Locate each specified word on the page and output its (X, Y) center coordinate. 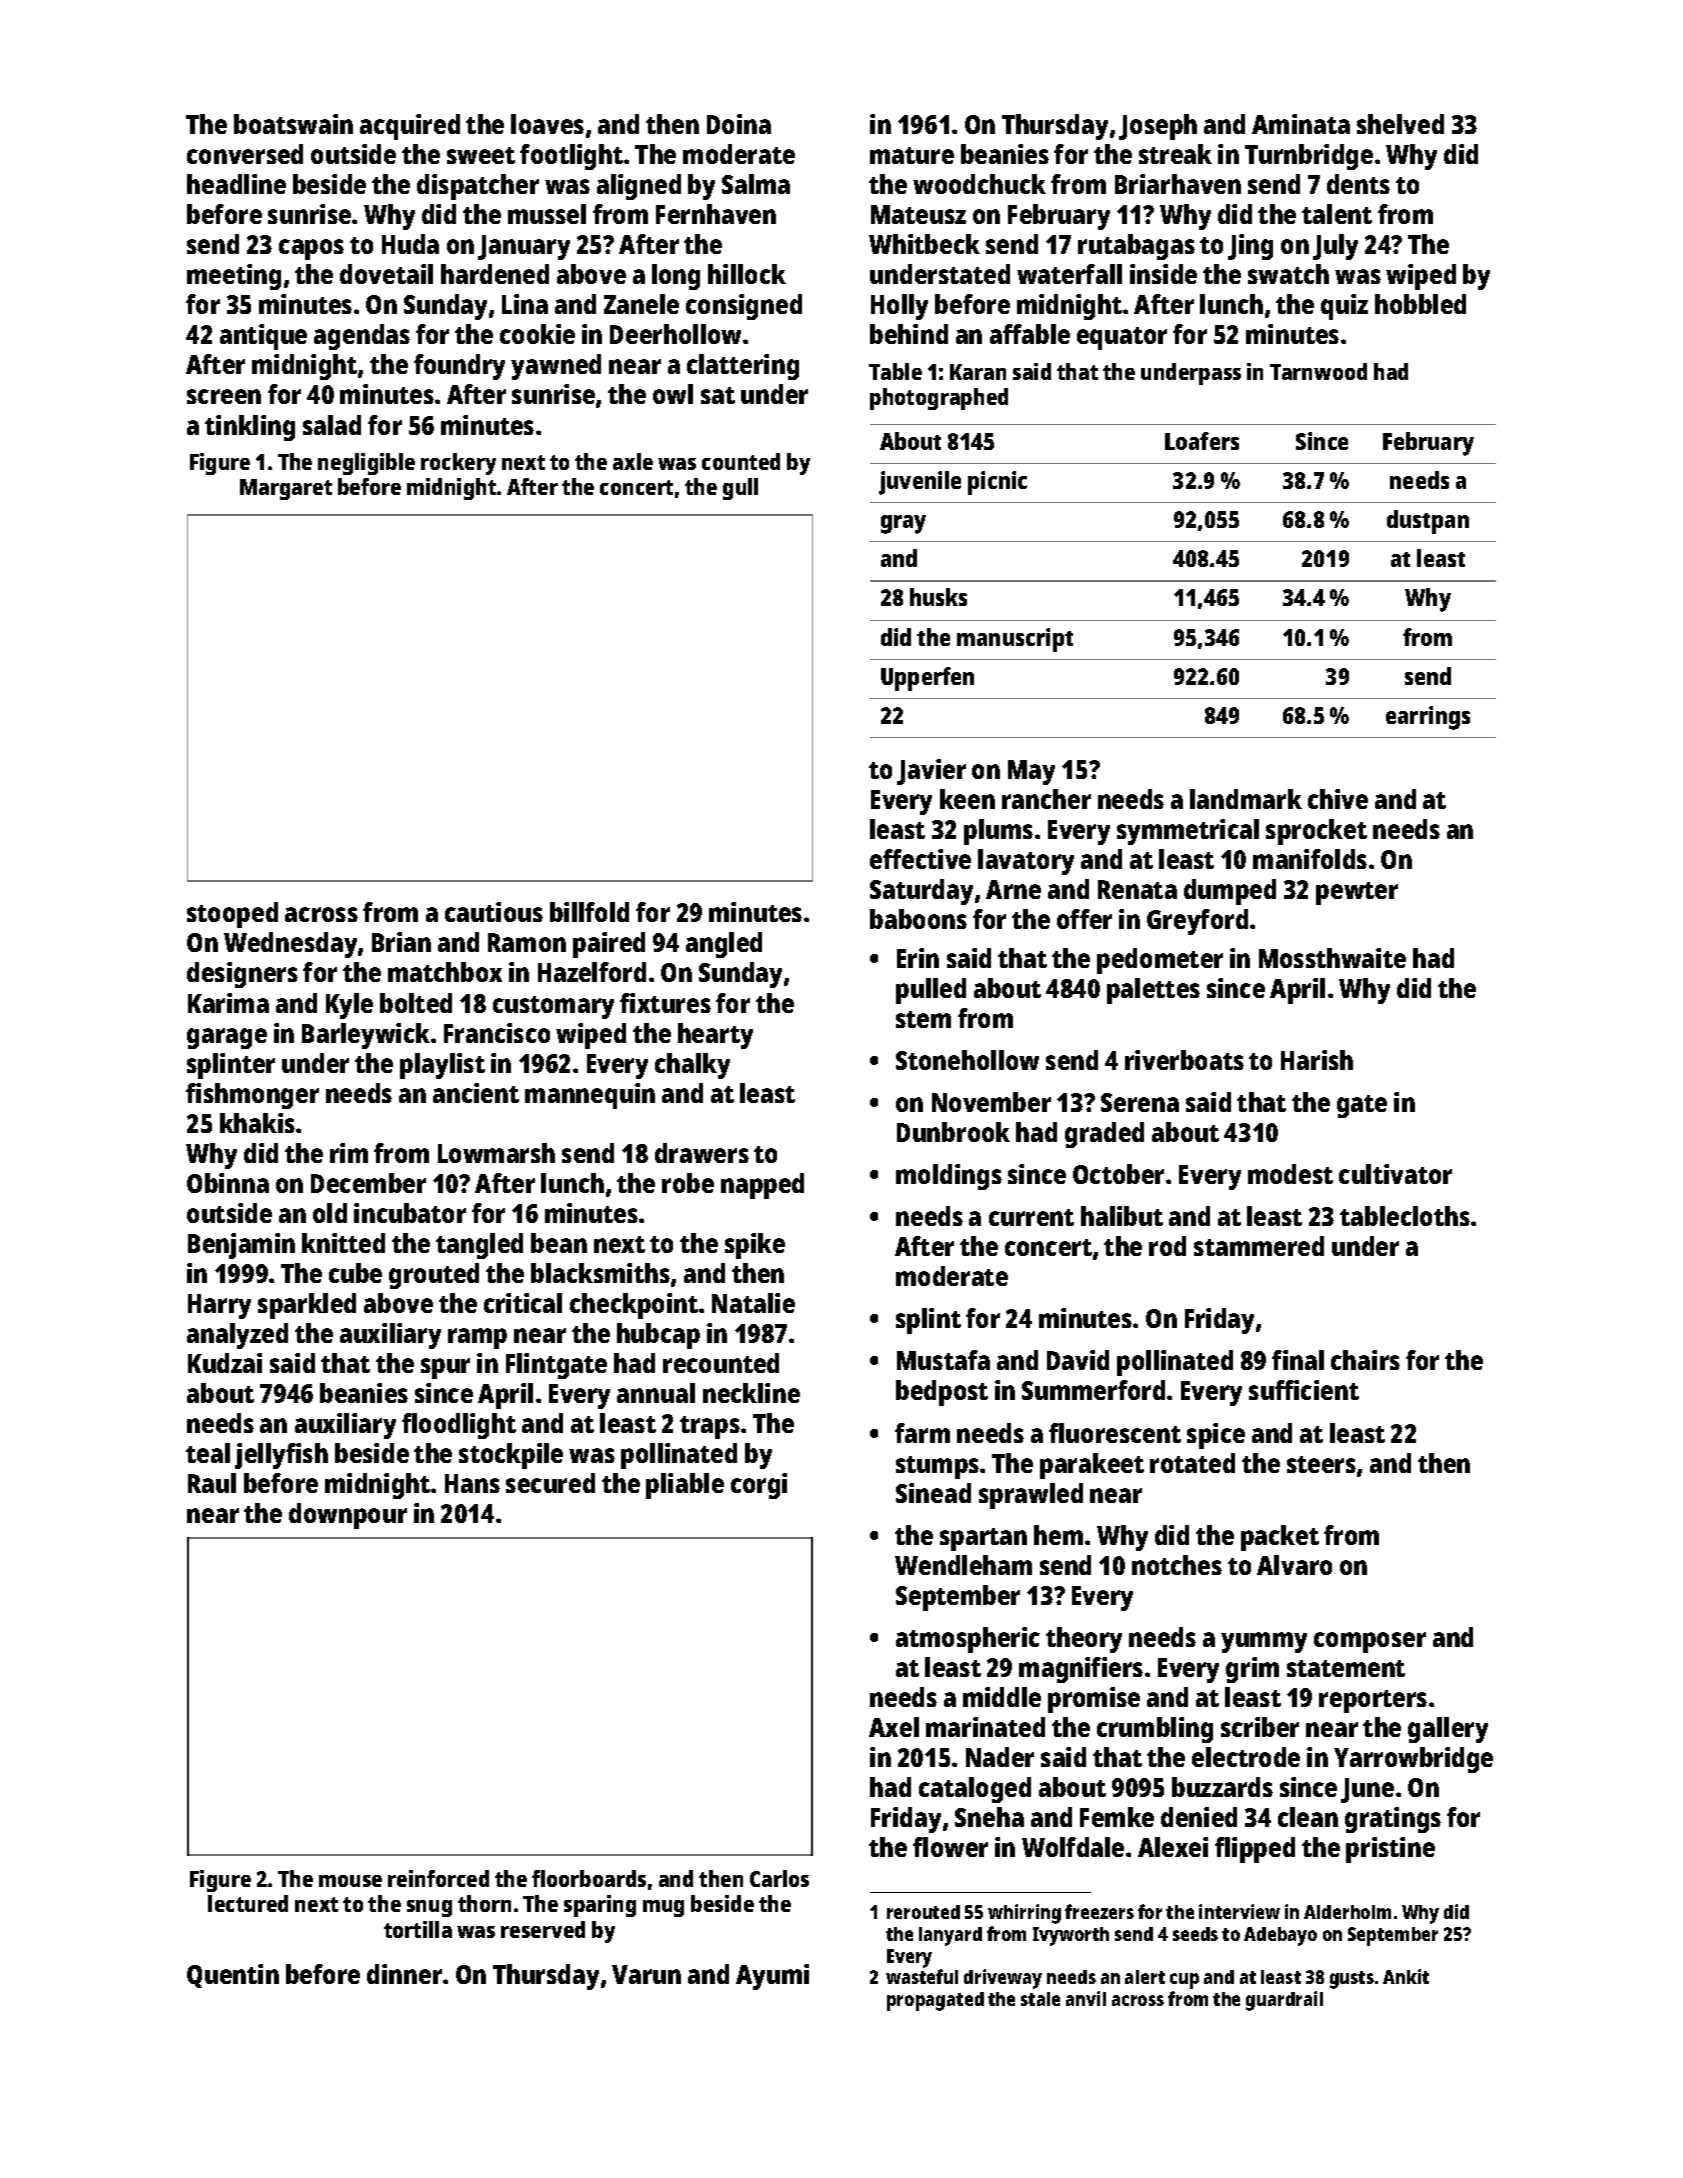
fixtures (665, 1003)
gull (740, 489)
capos (311, 249)
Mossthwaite (1332, 958)
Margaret (286, 489)
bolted (416, 1003)
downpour (348, 1516)
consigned (744, 307)
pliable (685, 1486)
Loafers (1202, 441)
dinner (404, 1974)
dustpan (1428, 522)
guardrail (1284, 2001)
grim (1252, 1670)
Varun (646, 1974)
